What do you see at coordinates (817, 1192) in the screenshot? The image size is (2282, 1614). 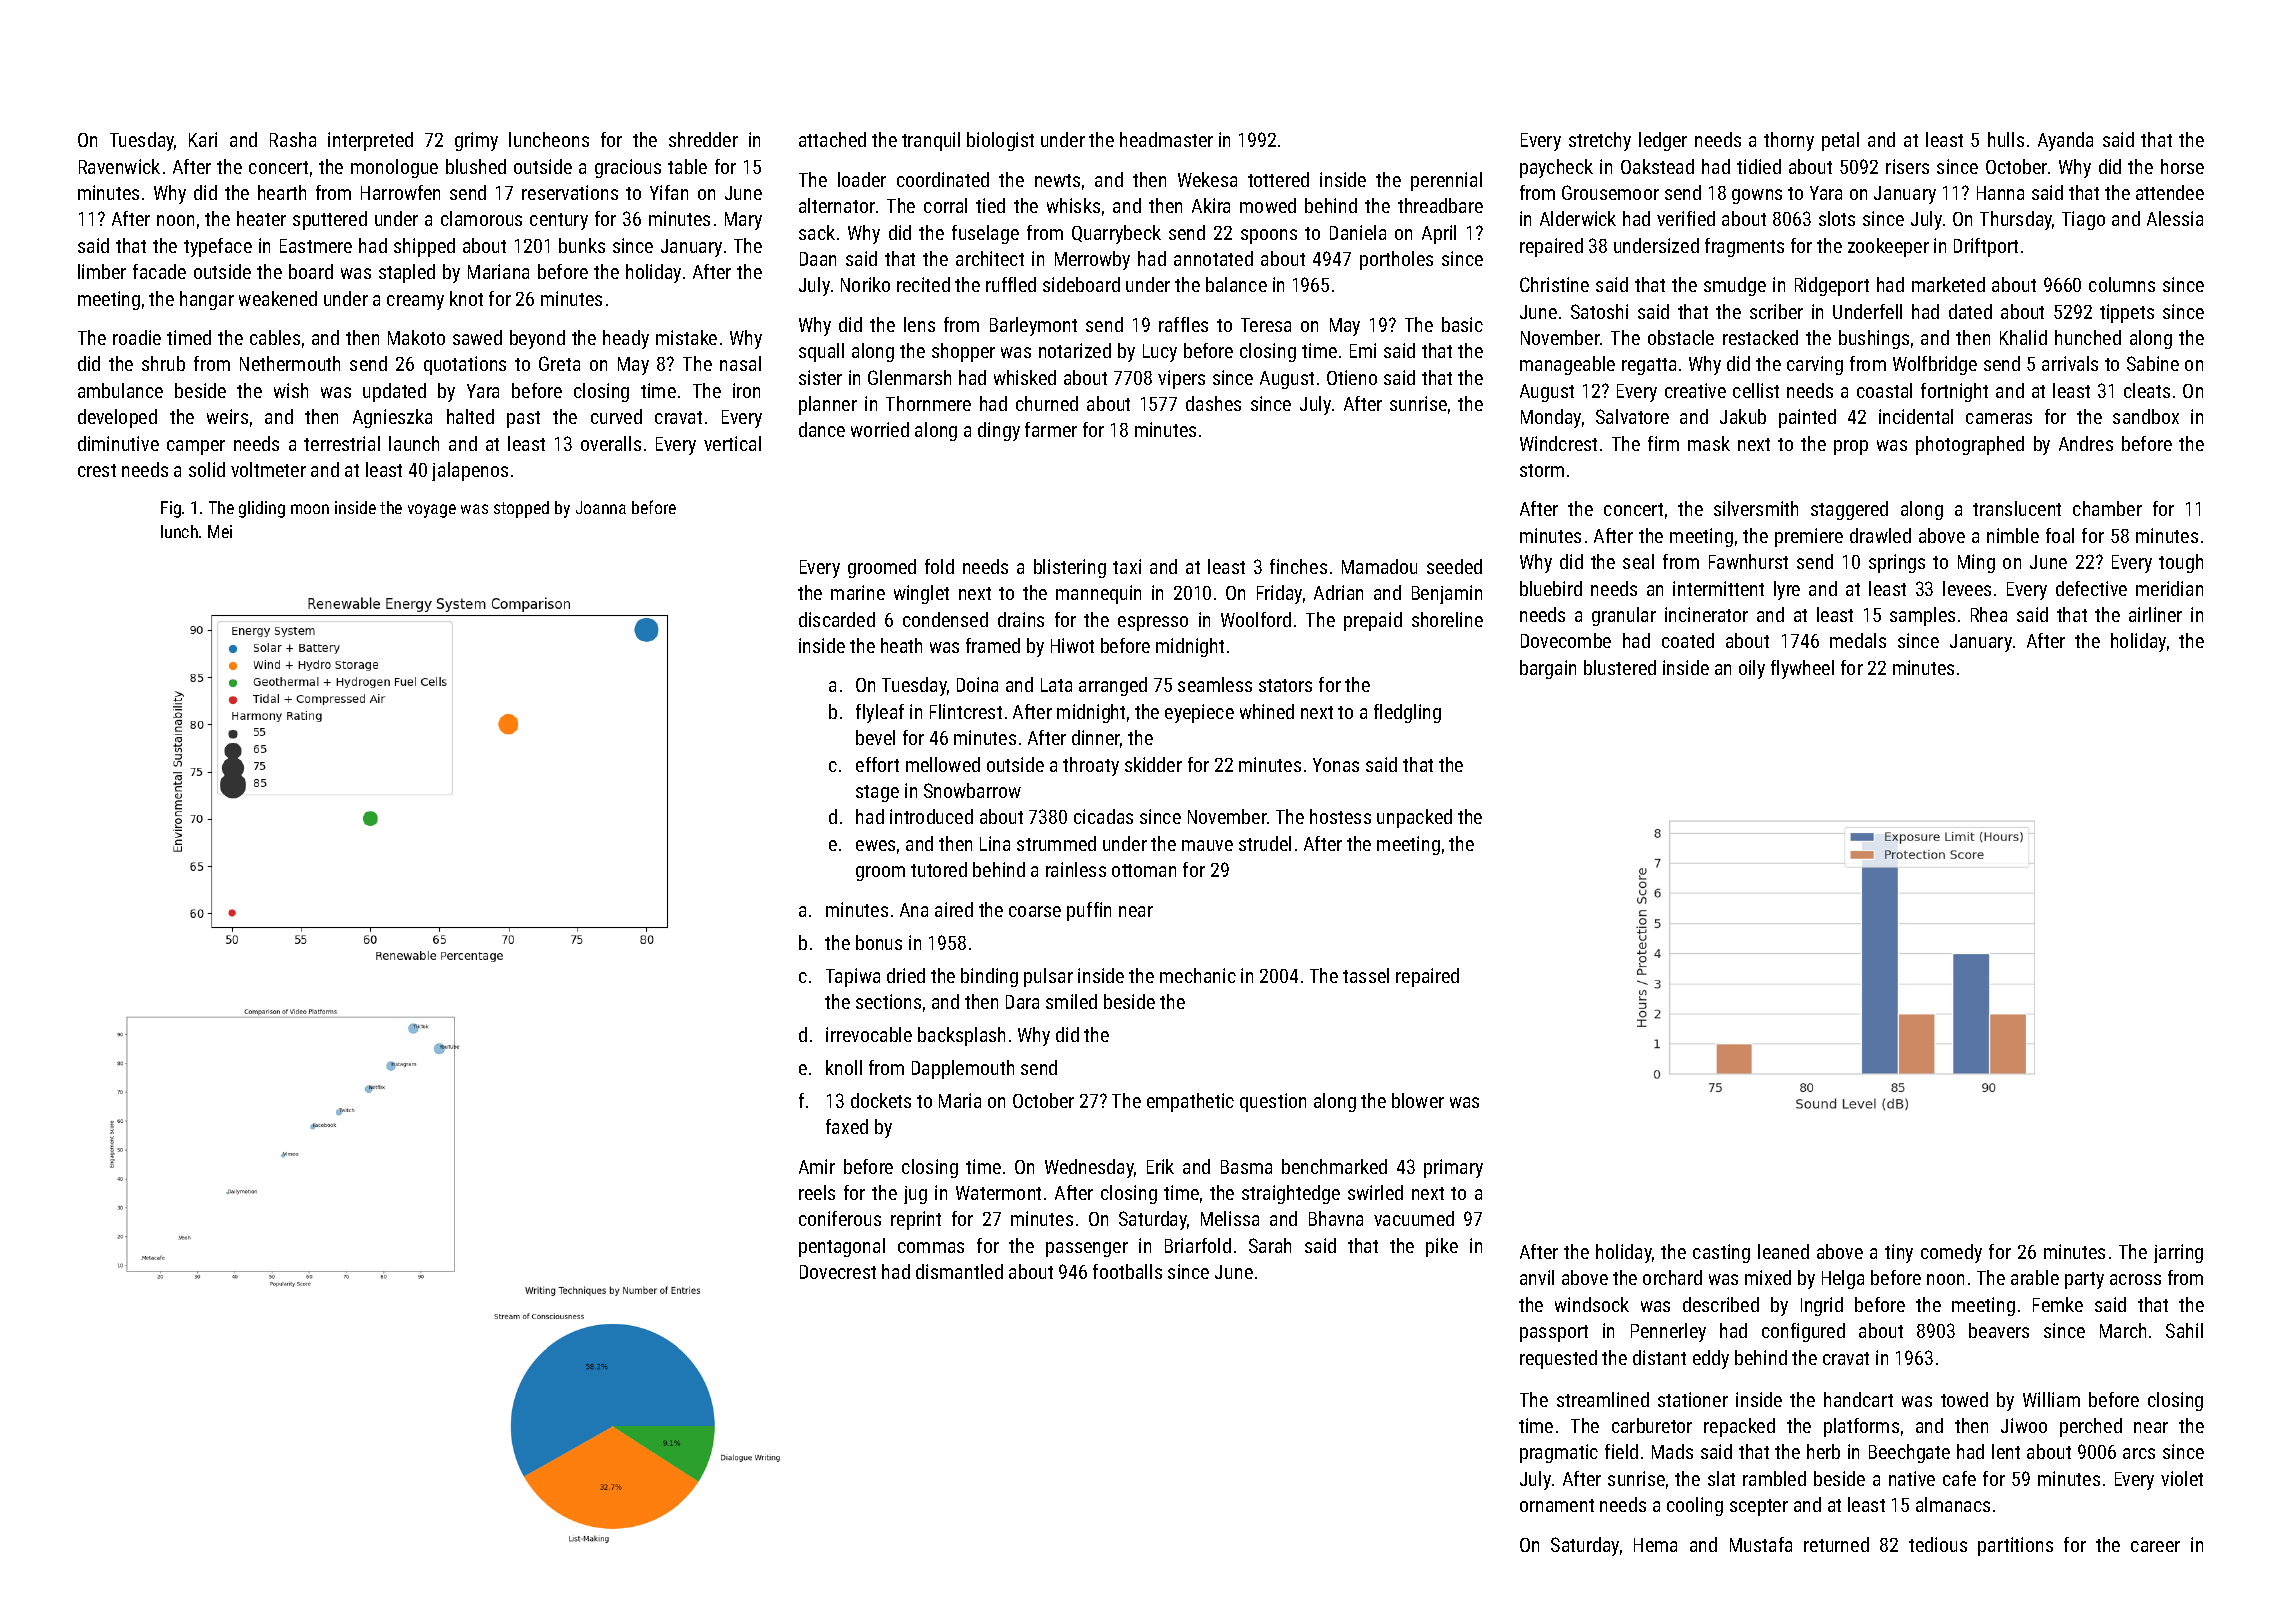 I see `reels` at bounding box center [817, 1192].
